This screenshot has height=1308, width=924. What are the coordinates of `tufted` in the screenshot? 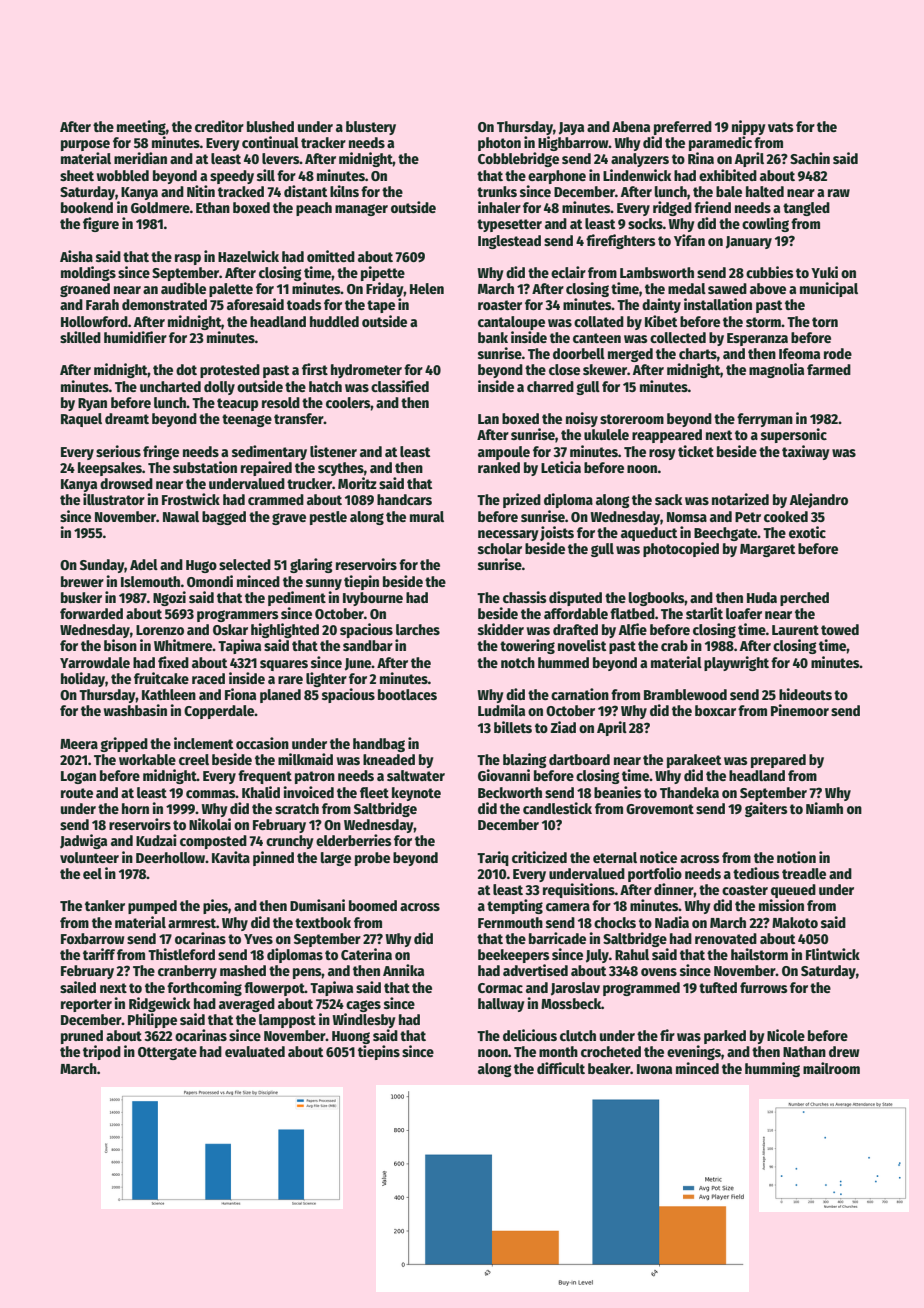 It's located at (718, 987).
